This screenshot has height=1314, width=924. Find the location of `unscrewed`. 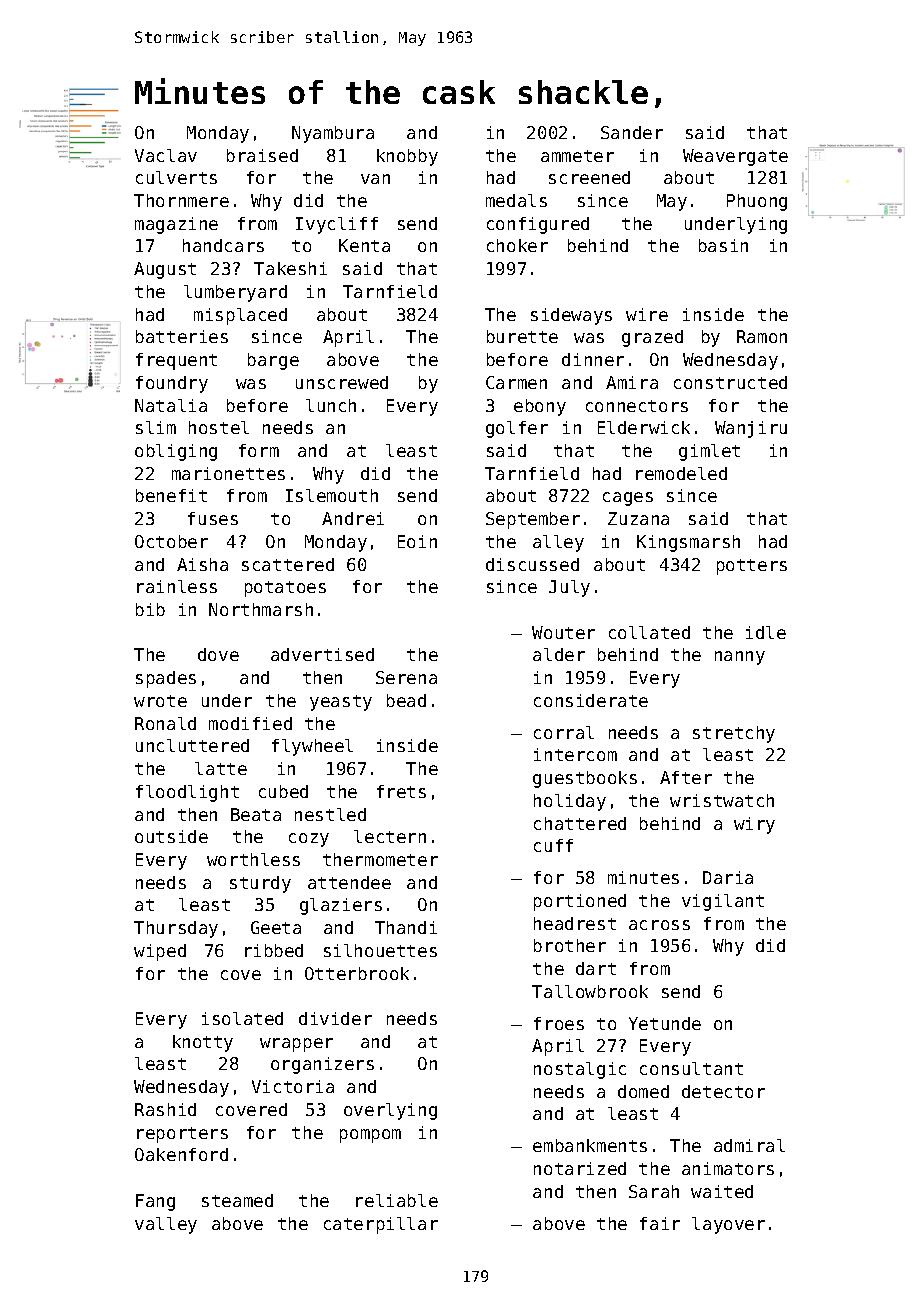

unscrewed is located at coordinates (342, 382).
